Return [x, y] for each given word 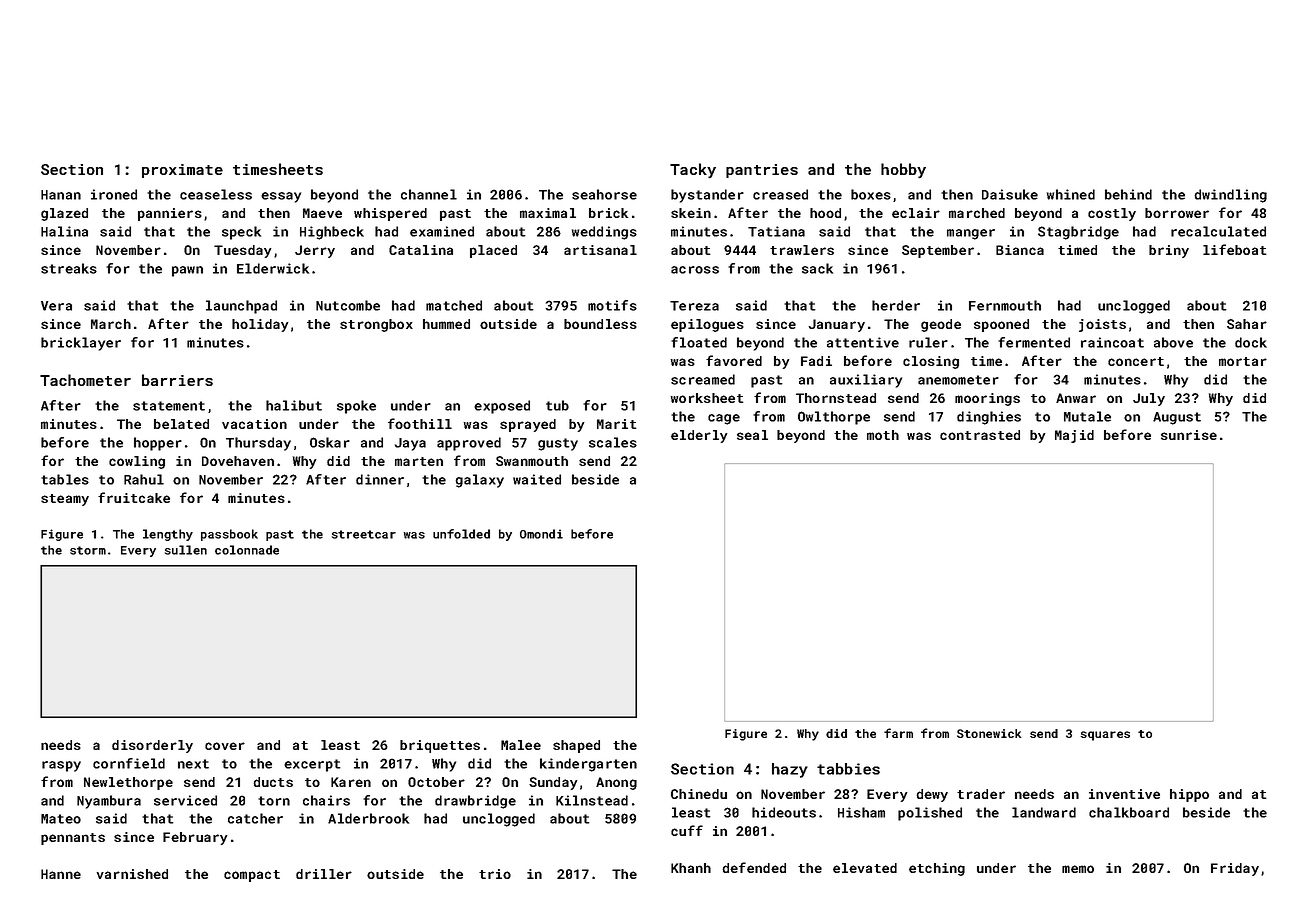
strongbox [376, 325]
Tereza [694, 306]
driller [324, 874]
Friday [1235, 869]
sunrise [1189, 435]
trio [495, 874]
